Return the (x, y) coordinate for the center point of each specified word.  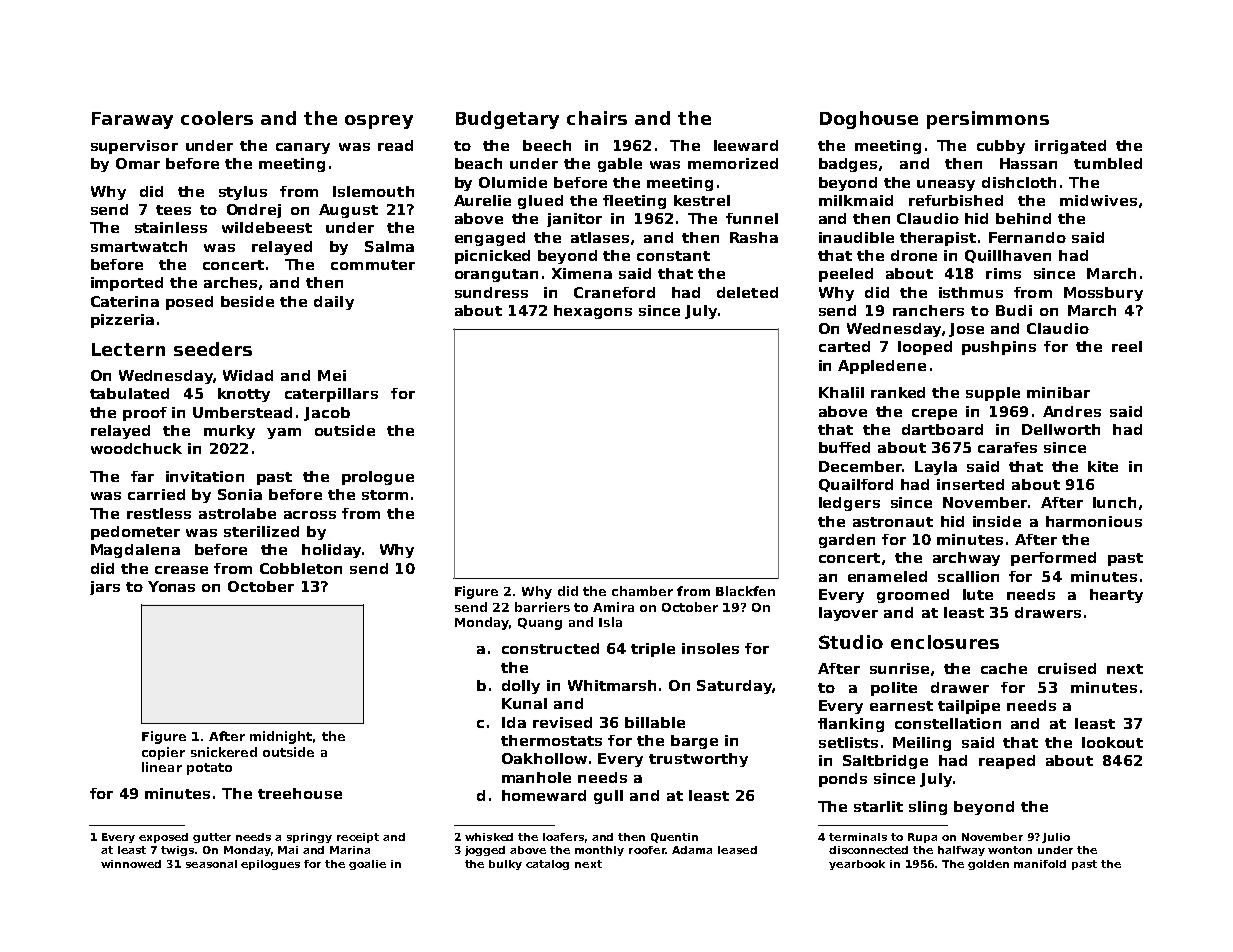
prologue (378, 478)
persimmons (988, 120)
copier (163, 753)
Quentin (674, 838)
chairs (597, 118)
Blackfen (745, 591)
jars (105, 588)
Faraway (132, 120)
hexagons (593, 312)
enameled (887, 576)
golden (988, 865)
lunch (1114, 502)
